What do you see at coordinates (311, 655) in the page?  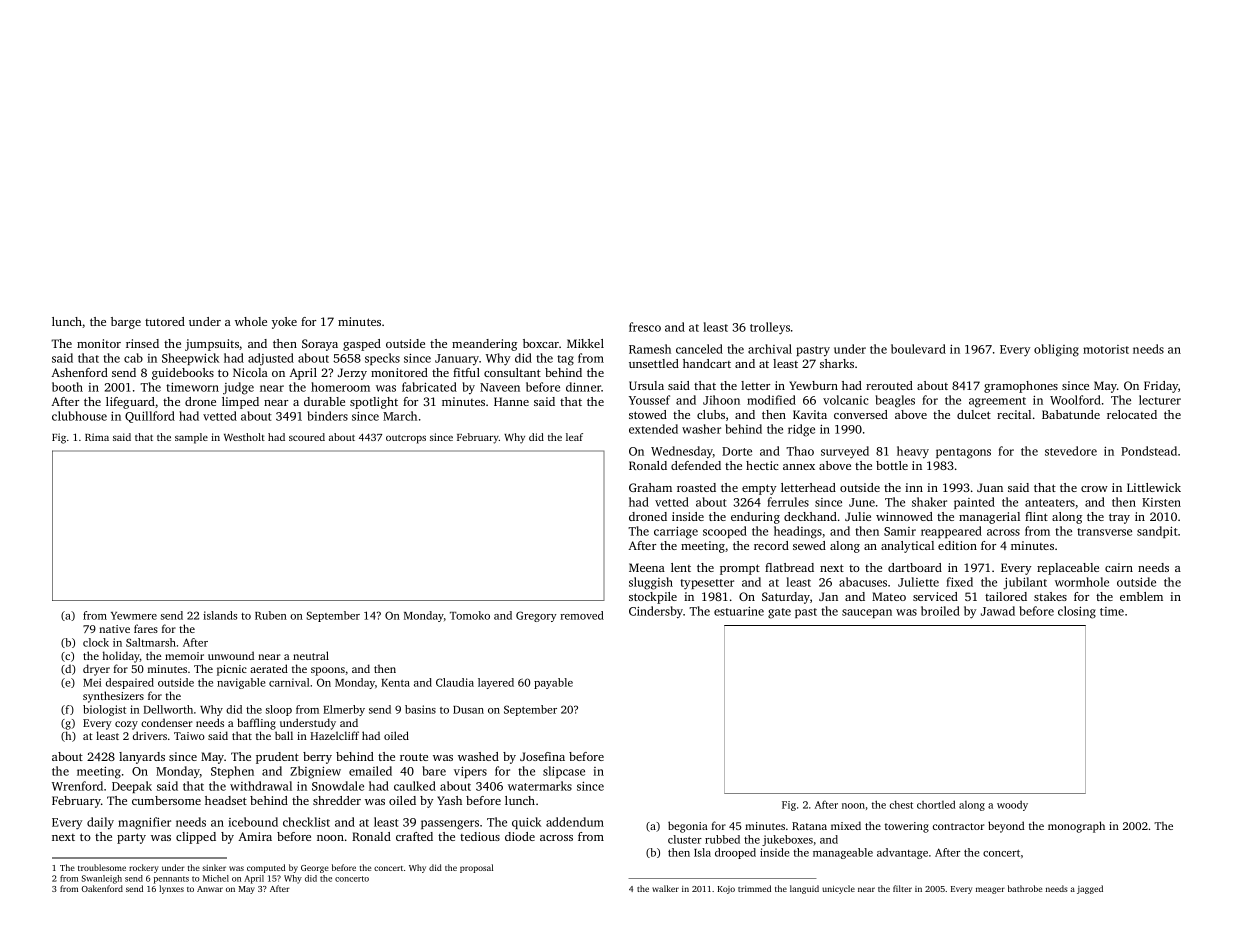 I see `neutral` at bounding box center [311, 655].
